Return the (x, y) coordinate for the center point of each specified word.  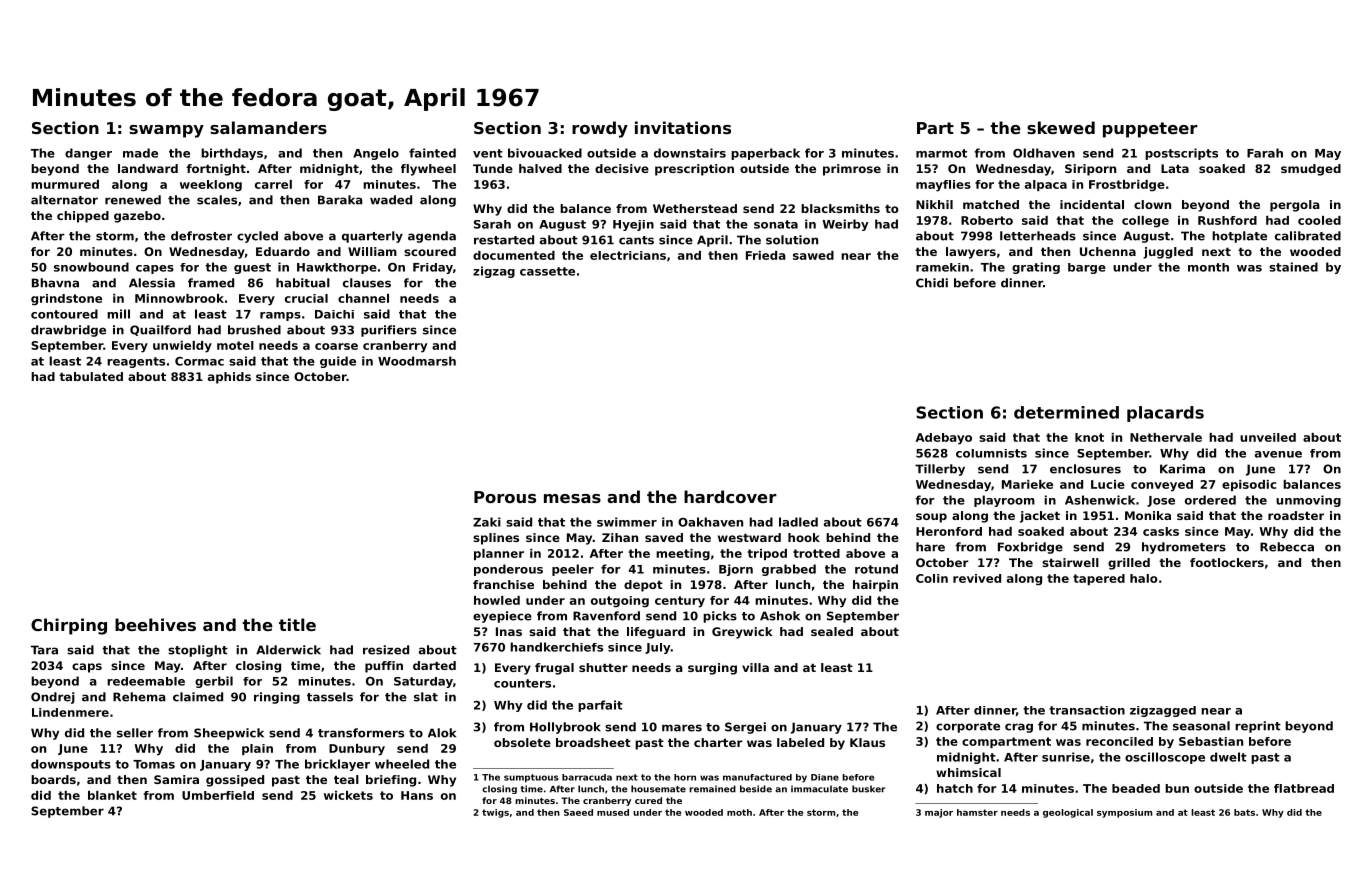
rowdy (600, 129)
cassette (547, 271)
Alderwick (288, 650)
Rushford (1227, 220)
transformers (361, 733)
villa (755, 667)
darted (434, 665)
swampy (166, 131)
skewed (1061, 127)
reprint (1258, 727)
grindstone (66, 300)
